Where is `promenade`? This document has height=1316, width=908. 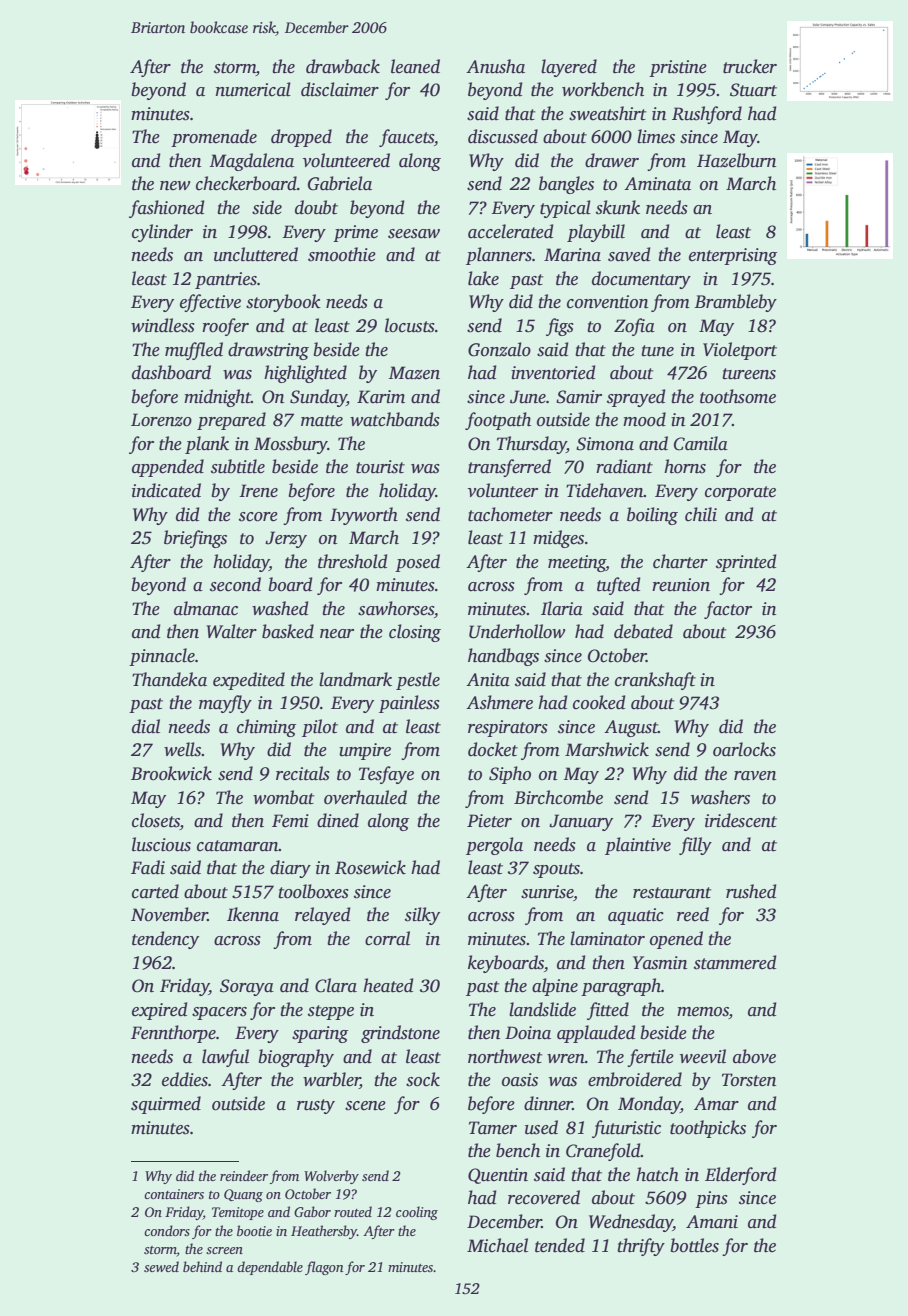 promenade is located at coordinates (214, 138).
